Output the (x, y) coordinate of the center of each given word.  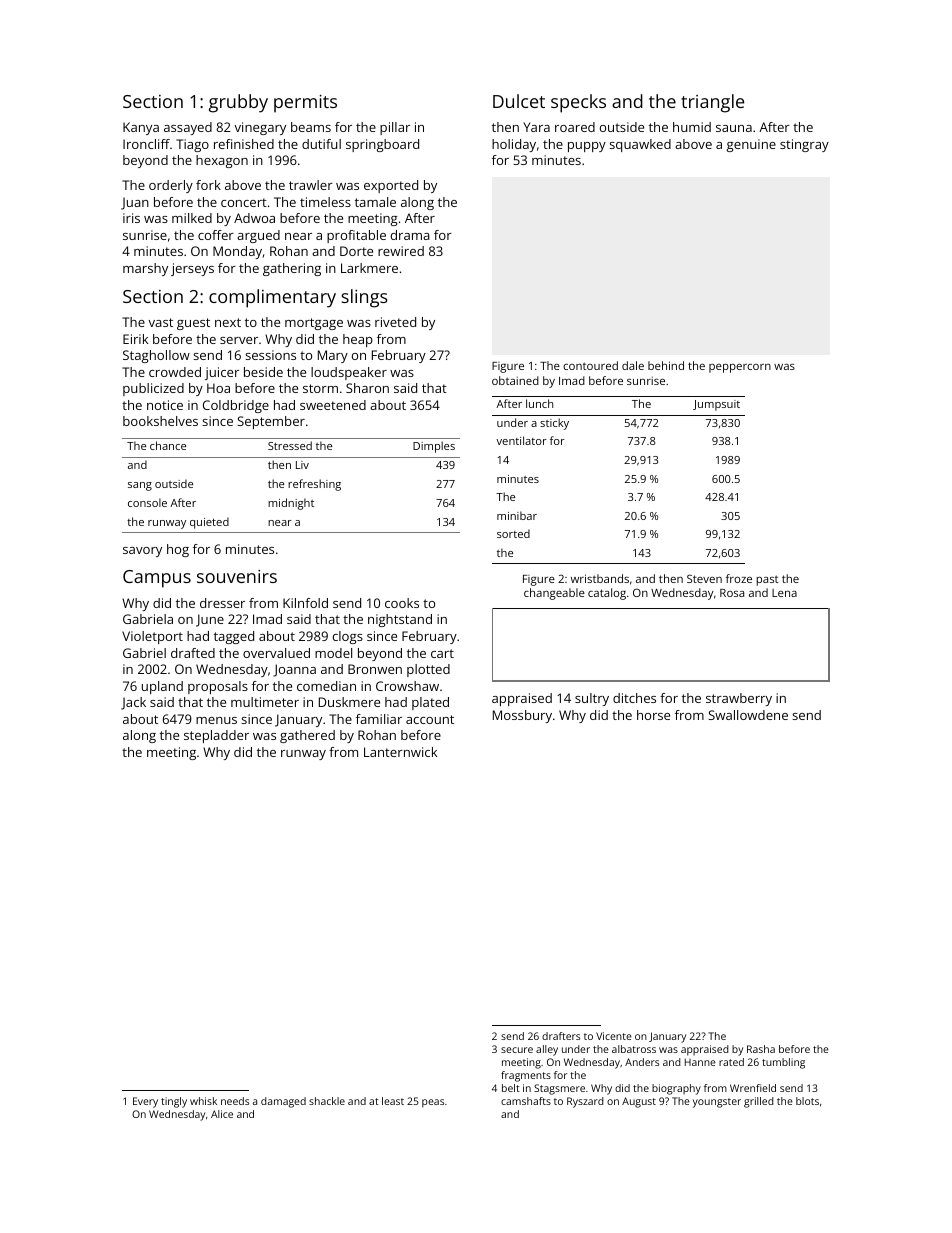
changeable (554, 594)
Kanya (141, 128)
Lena (784, 593)
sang (140, 486)
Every (145, 1102)
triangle (712, 103)
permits (305, 104)
